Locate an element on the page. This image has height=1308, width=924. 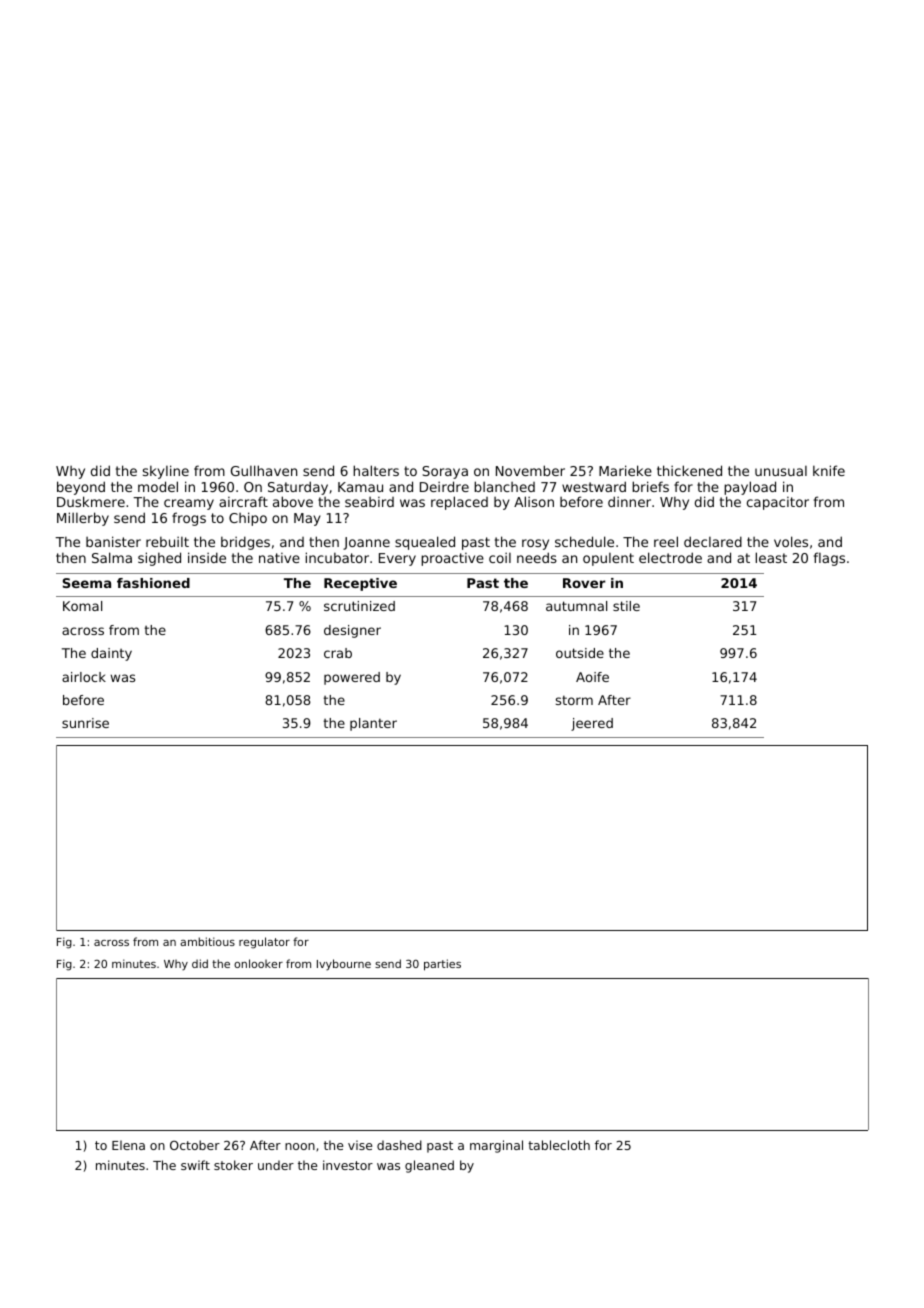
onlooker is located at coordinates (258, 963).
